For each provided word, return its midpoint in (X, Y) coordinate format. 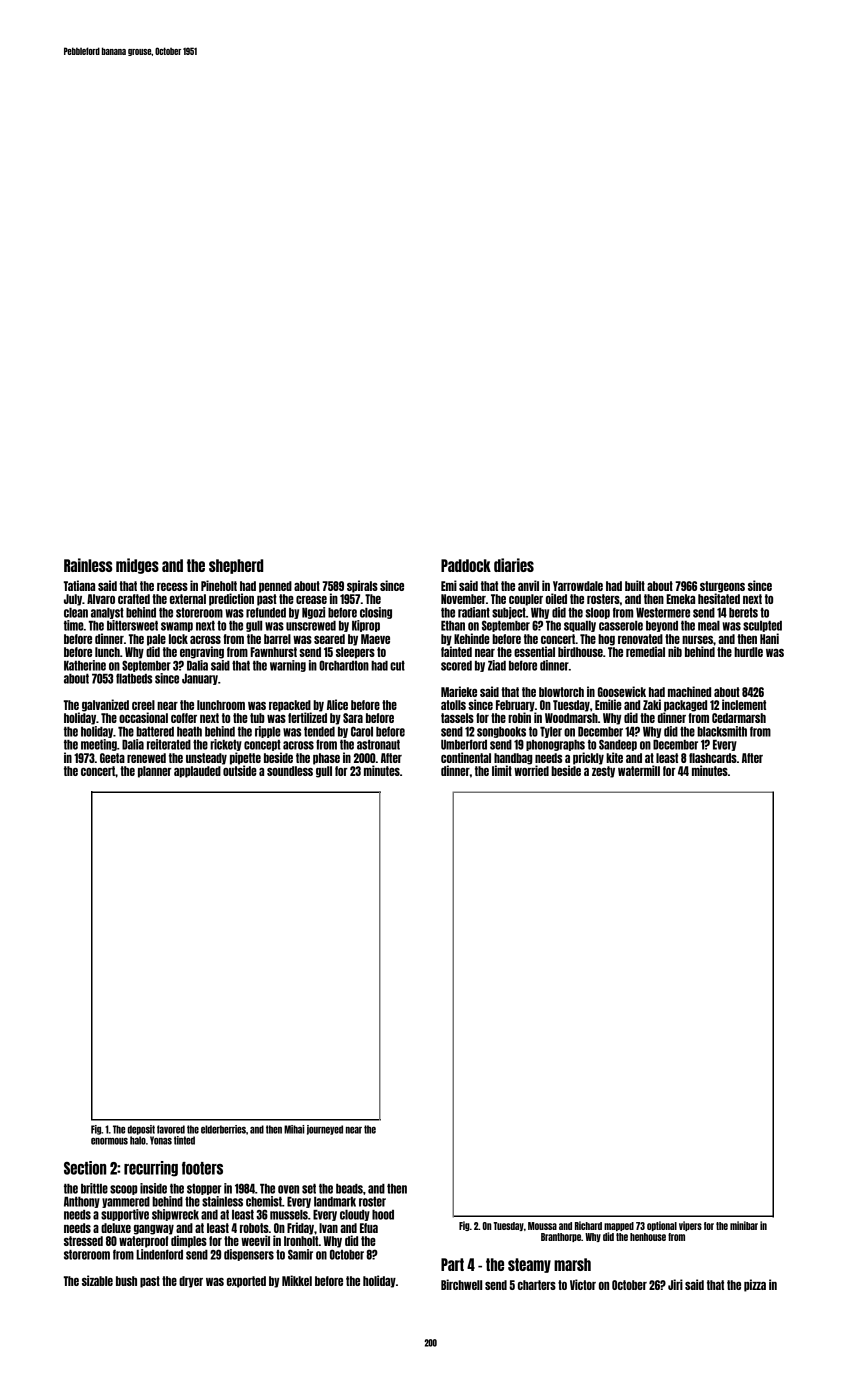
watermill (639, 770)
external (188, 599)
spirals (362, 586)
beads (349, 1189)
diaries (514, 565)
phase (326, 759)
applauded (197, 772)
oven (288, 1189)
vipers (690, 1226)
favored (171, 1129)
